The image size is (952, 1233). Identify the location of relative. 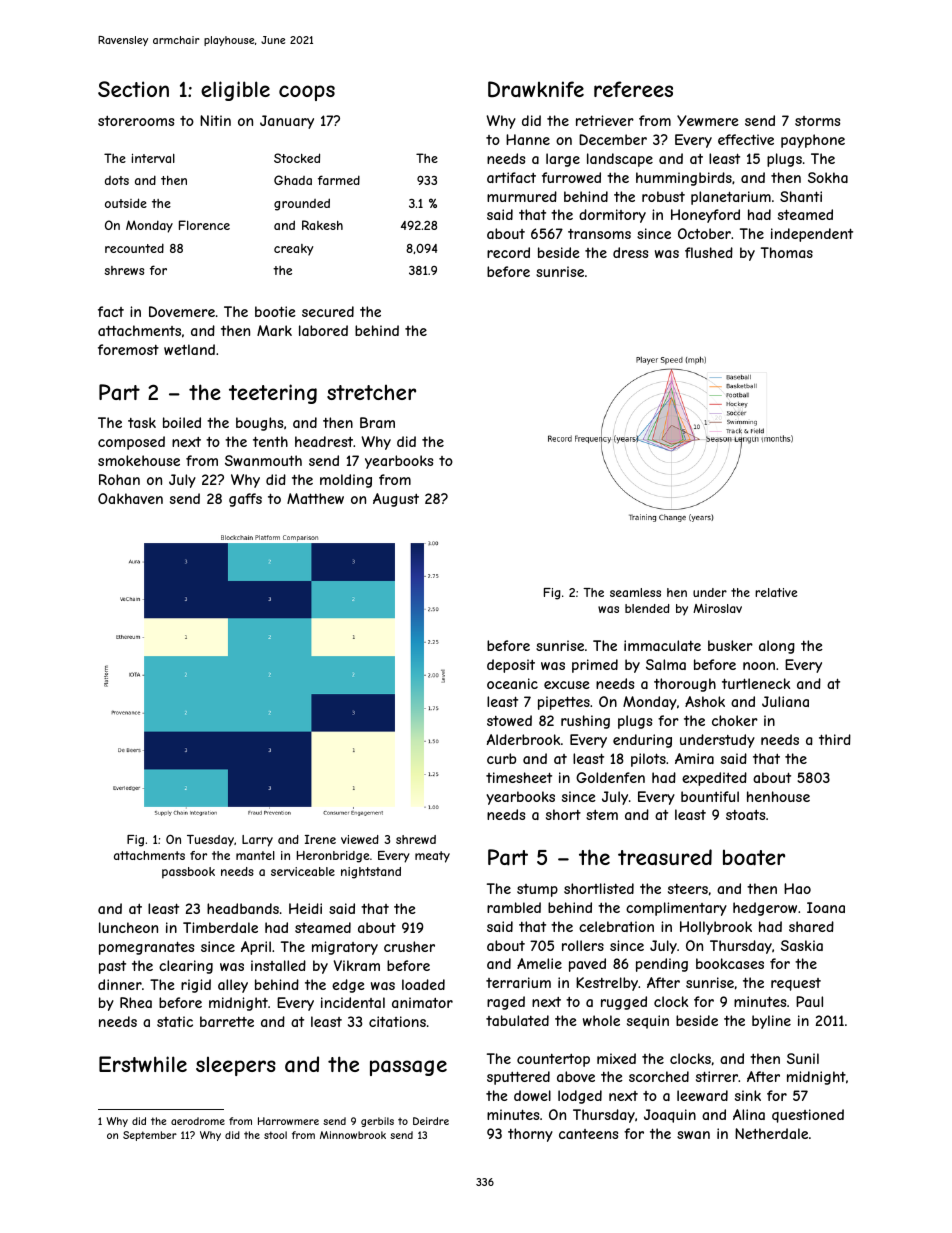
(776, 592).
